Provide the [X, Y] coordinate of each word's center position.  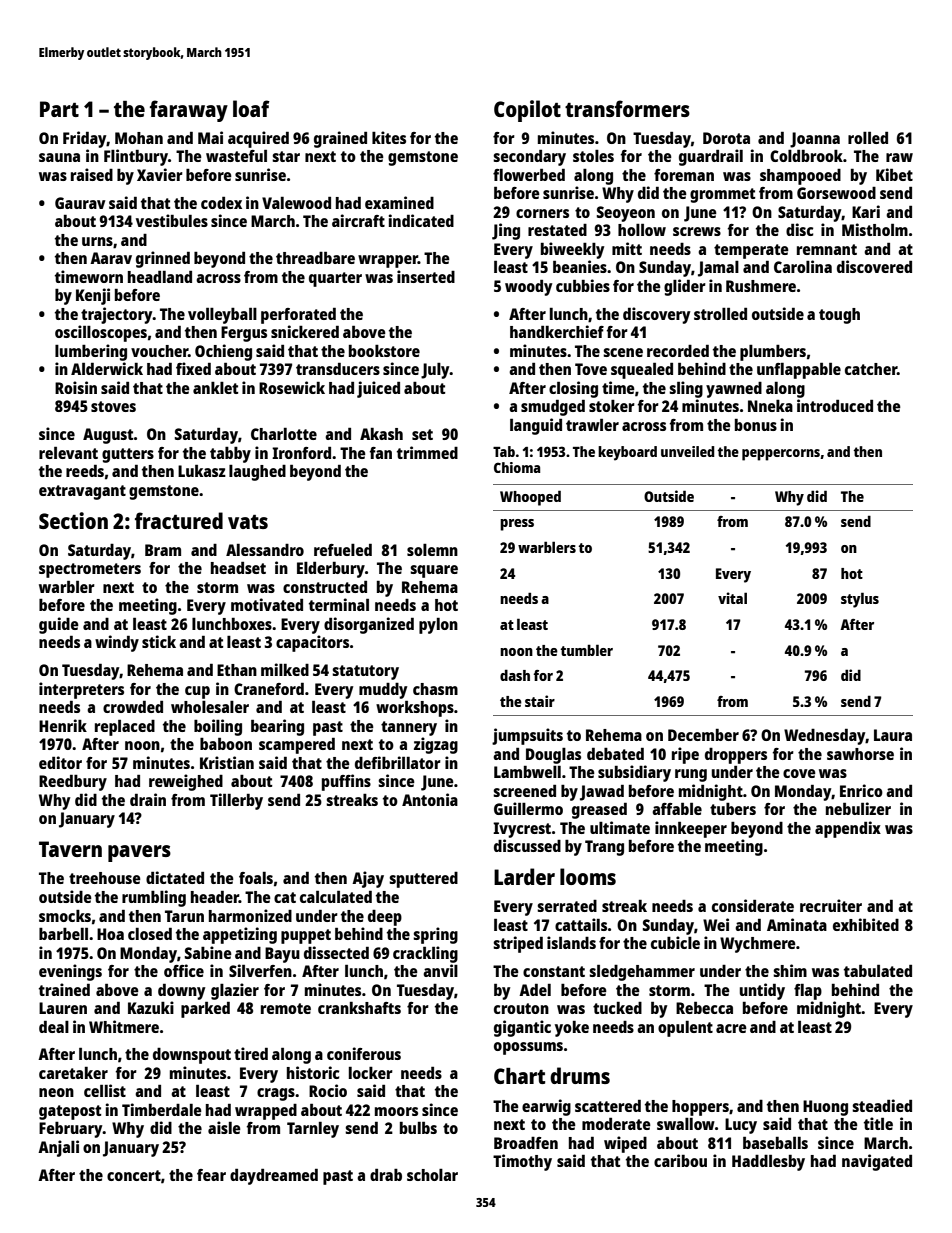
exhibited [866, 924]
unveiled [688, 451]
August [108, 436]
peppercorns [781, 455]
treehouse [105, 878]
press [517, 525]
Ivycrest [522, 830]
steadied [882, 1105]
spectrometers [90, 570]
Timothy [522, 1162]
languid [536, 426]
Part [59, 109]
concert [134, 1175]
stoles [593, 156]
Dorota [726, 138]
